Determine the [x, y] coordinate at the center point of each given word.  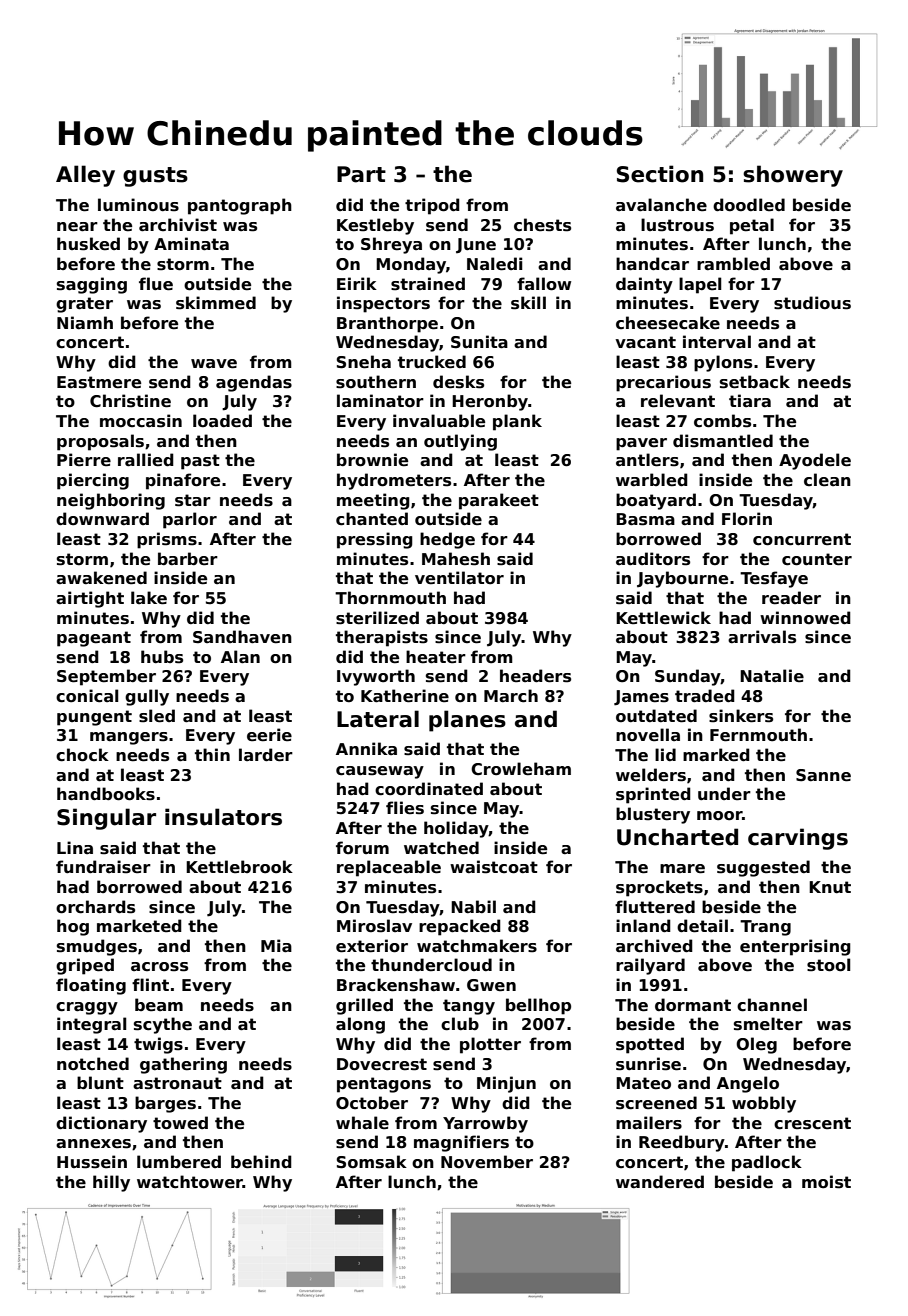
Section [660, 174]
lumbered [179, 1162]
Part [361, 174]
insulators [223, 817]
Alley [85, 176]
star [193, 500]
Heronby [490, 402]
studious [812, 303]
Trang [765, 928]
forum [362, 848]
